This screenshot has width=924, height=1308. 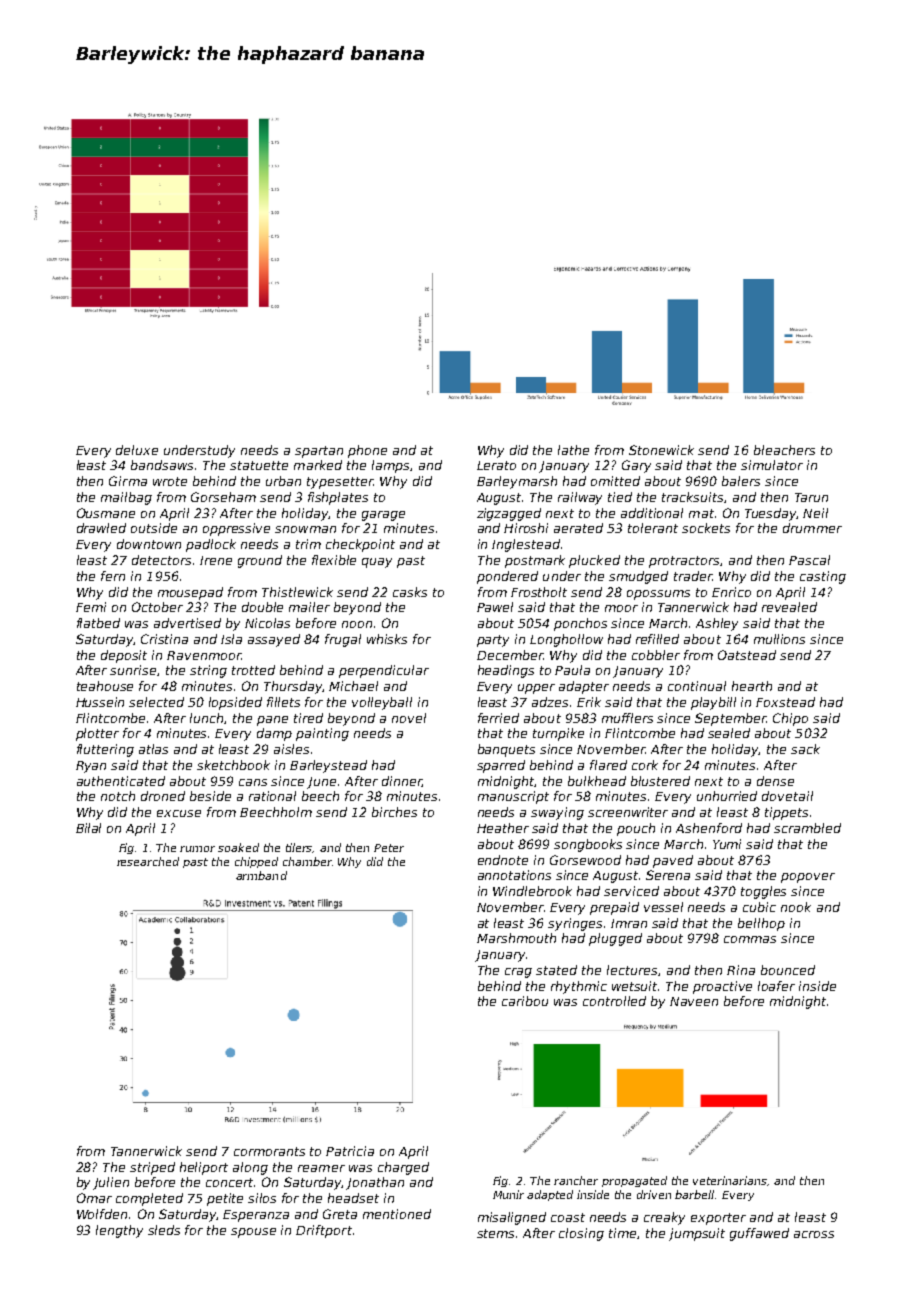 What do you see at coordinates (137, 450) in the screenshot?
I see `deluxe` at bounding box center [137, 450].
